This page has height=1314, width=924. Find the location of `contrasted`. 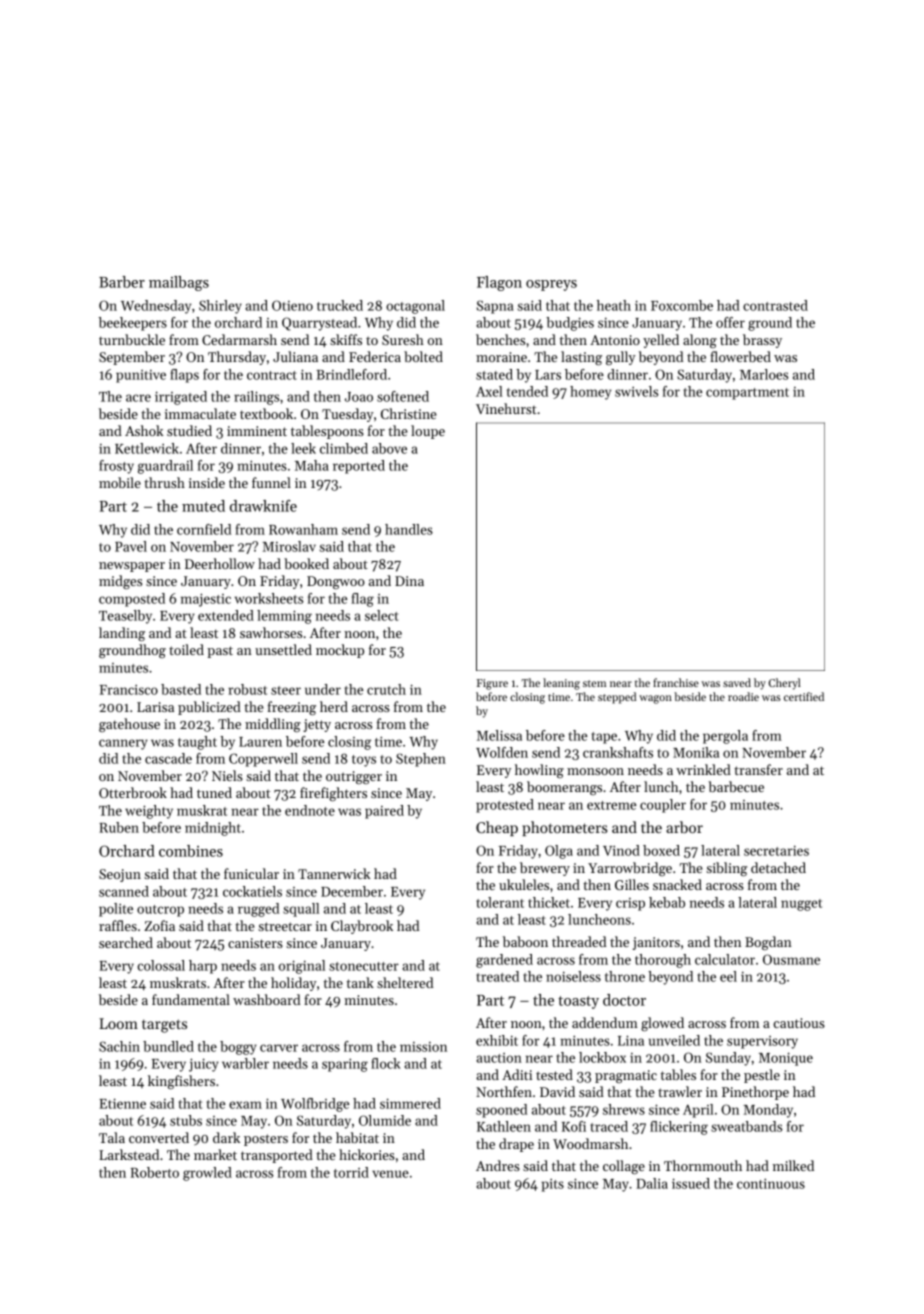

contrasted is located at coordinates (775, 305).
